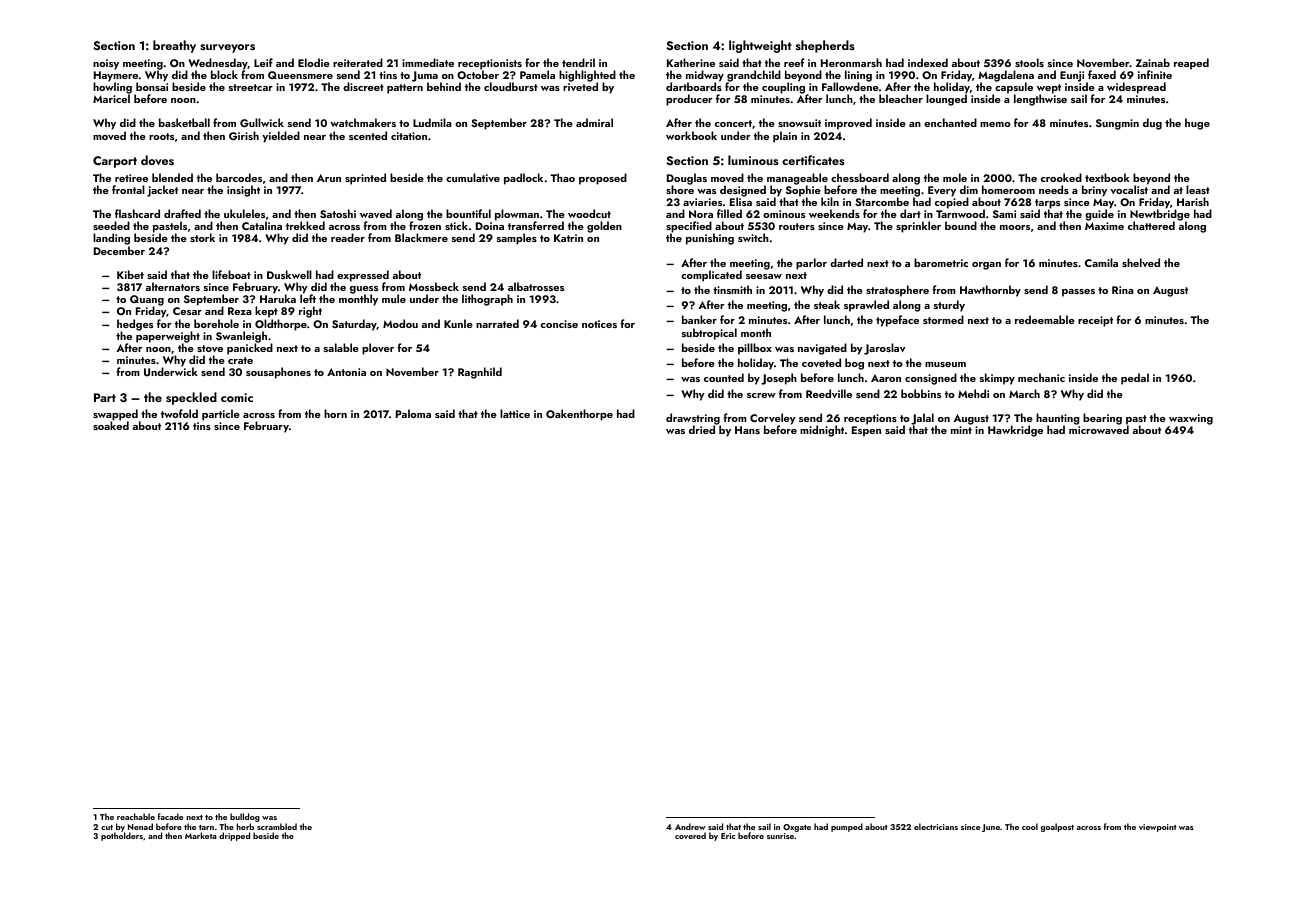 This screenshot has width=1308, height=924. Describe the element at coordinates (761, 395) in the screenshot. I see `screw` at that location.
